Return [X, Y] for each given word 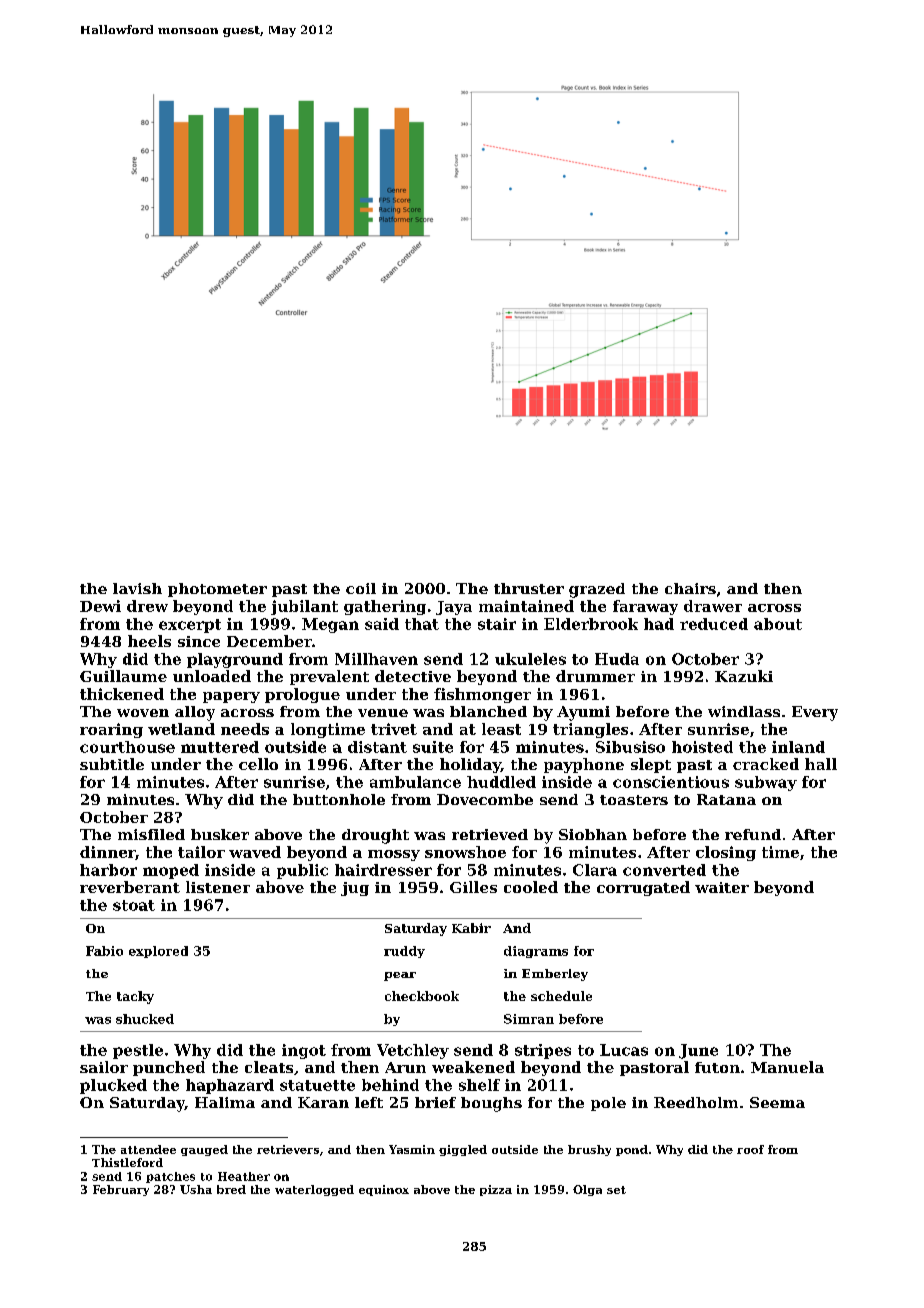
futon [717, 1067]
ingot [304, 1051]
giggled [463, 1150]
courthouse [127, 747]
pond [632, 1150]
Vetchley [413, 1051]
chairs [690, 588]
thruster [529, 588]
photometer [217, 590]
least [501, 729]
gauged [204, 1150]
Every [815, 713]
